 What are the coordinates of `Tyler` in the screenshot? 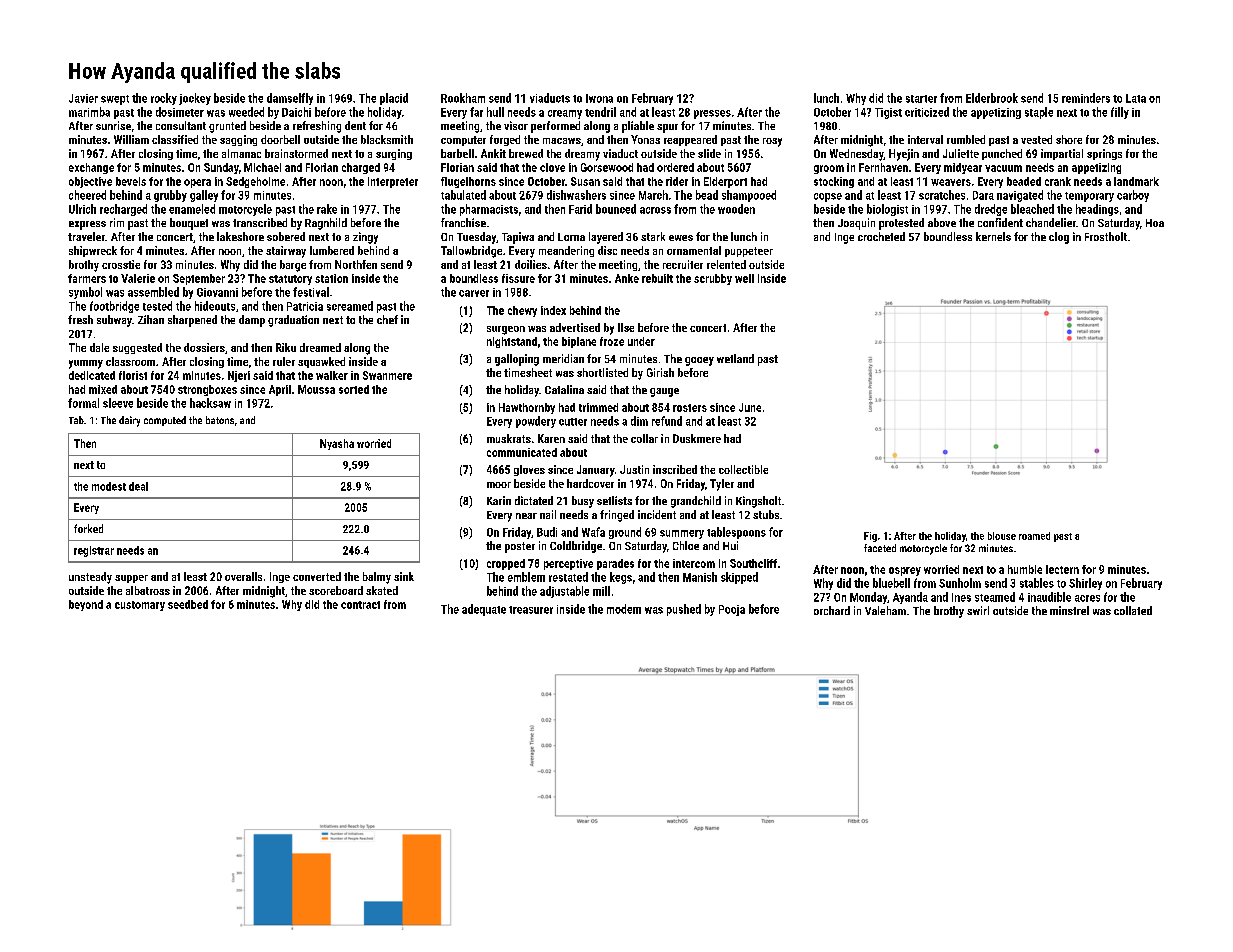 It's located at (722, 485).
